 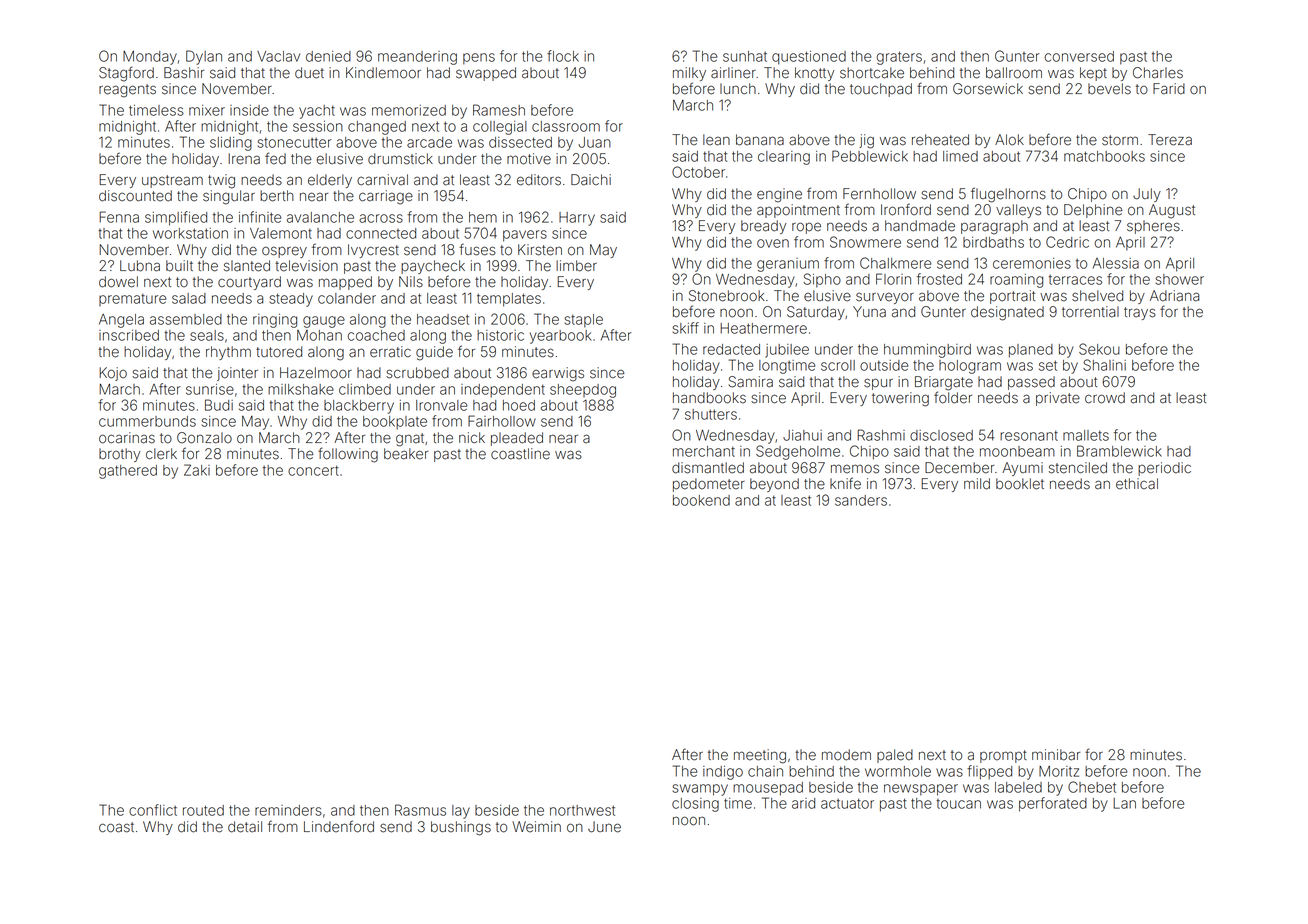 I want to click on conversed, so click(x=1079, y=56).
